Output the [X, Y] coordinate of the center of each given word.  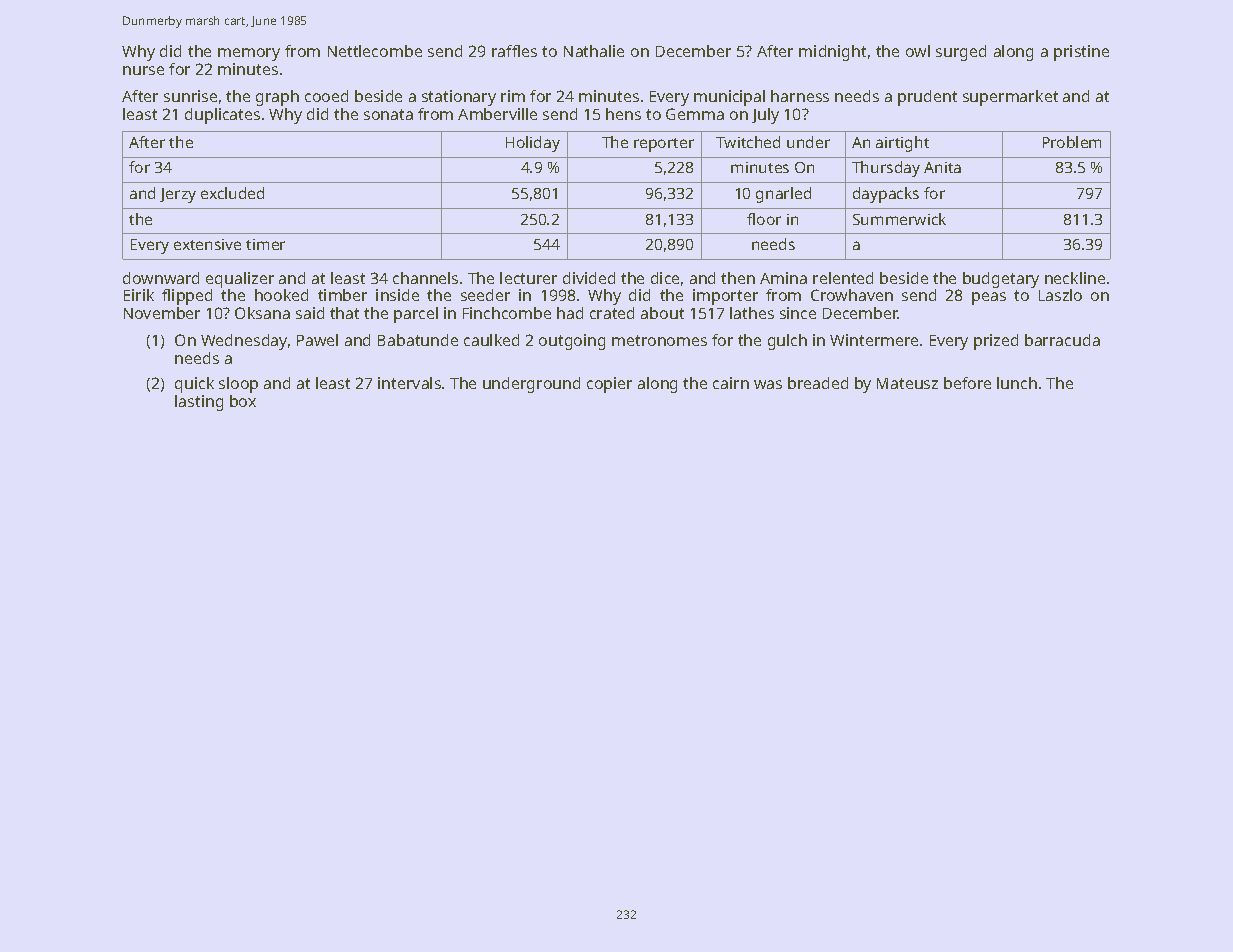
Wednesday [244, 342]
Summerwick [899, 219]
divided [589, 278]
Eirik [139, 295]
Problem [1072, 142]
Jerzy [178, 195]
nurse [143, 70]
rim [513, 96]
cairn [731, 383]
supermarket [1010, 98]
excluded [232, 193]
